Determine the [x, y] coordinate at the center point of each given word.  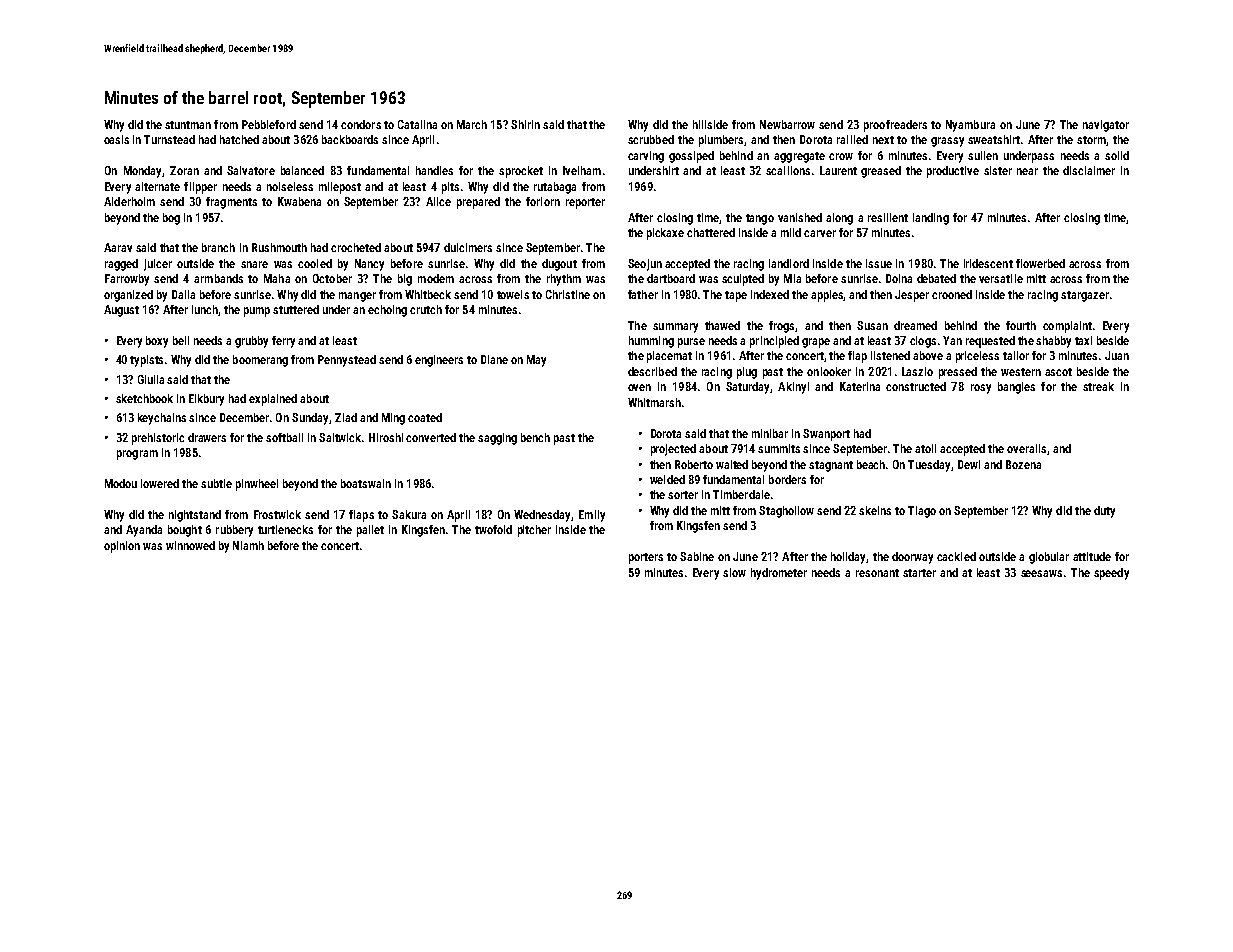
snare [254, 264]
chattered [711, 232]
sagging [497, 439]
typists [146, 361]
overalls [1026, 448]
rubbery [234, 531]
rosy [981, 389]
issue [879, 263]
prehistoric [158, 439]
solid [1117, 155]
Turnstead [169, 139]
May [536, 361]
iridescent [988, 263]
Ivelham [582, 170]
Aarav [118, 247]
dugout [559, 265]
